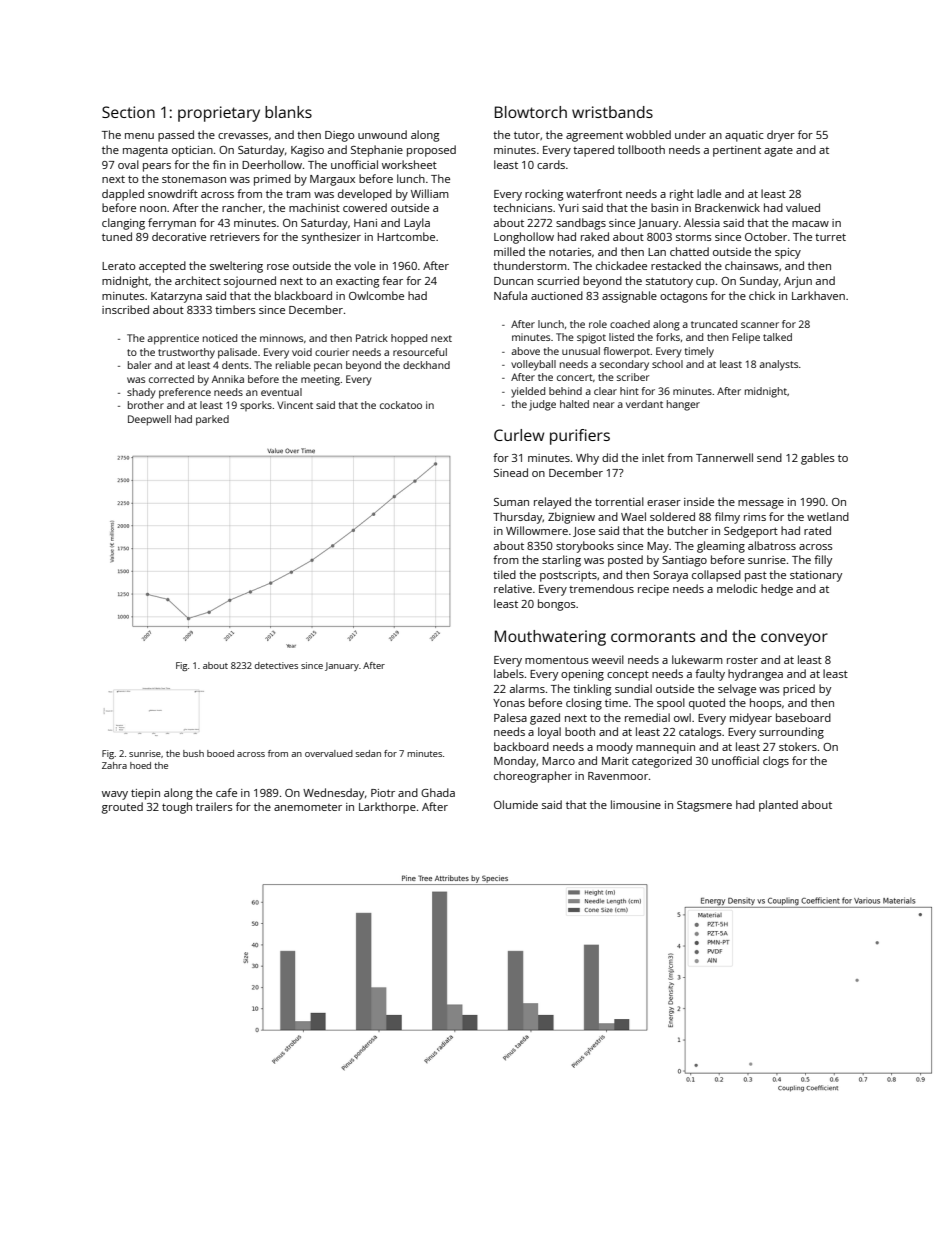  What do you see at coordinates (173, 193) in the page?
I see `snowdrift` at bounding box center [173, 193].
